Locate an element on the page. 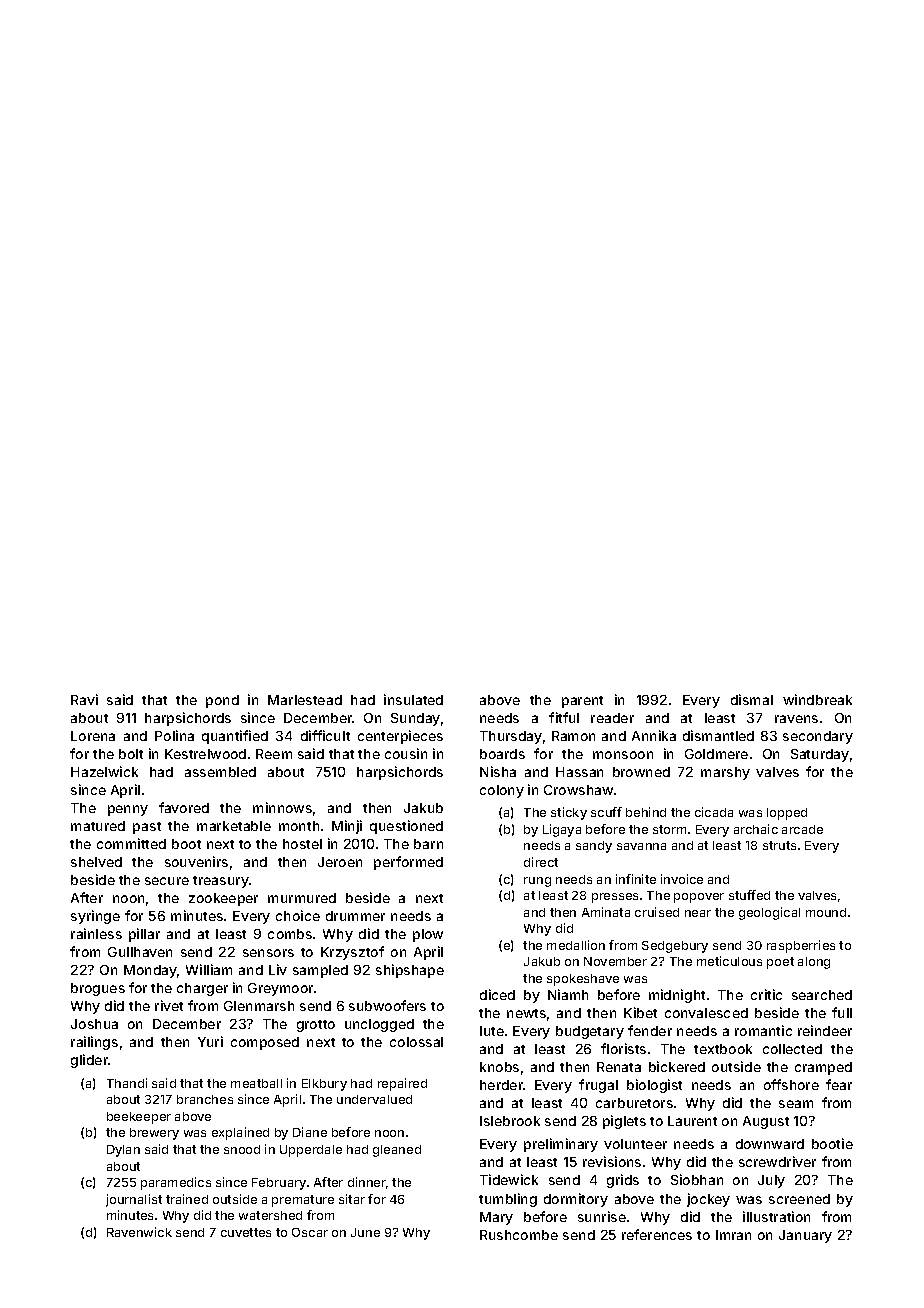 Image resolution: width=924 pixels, height=1308 pixels. Hazelwick is located at coordinates (104, 771).
